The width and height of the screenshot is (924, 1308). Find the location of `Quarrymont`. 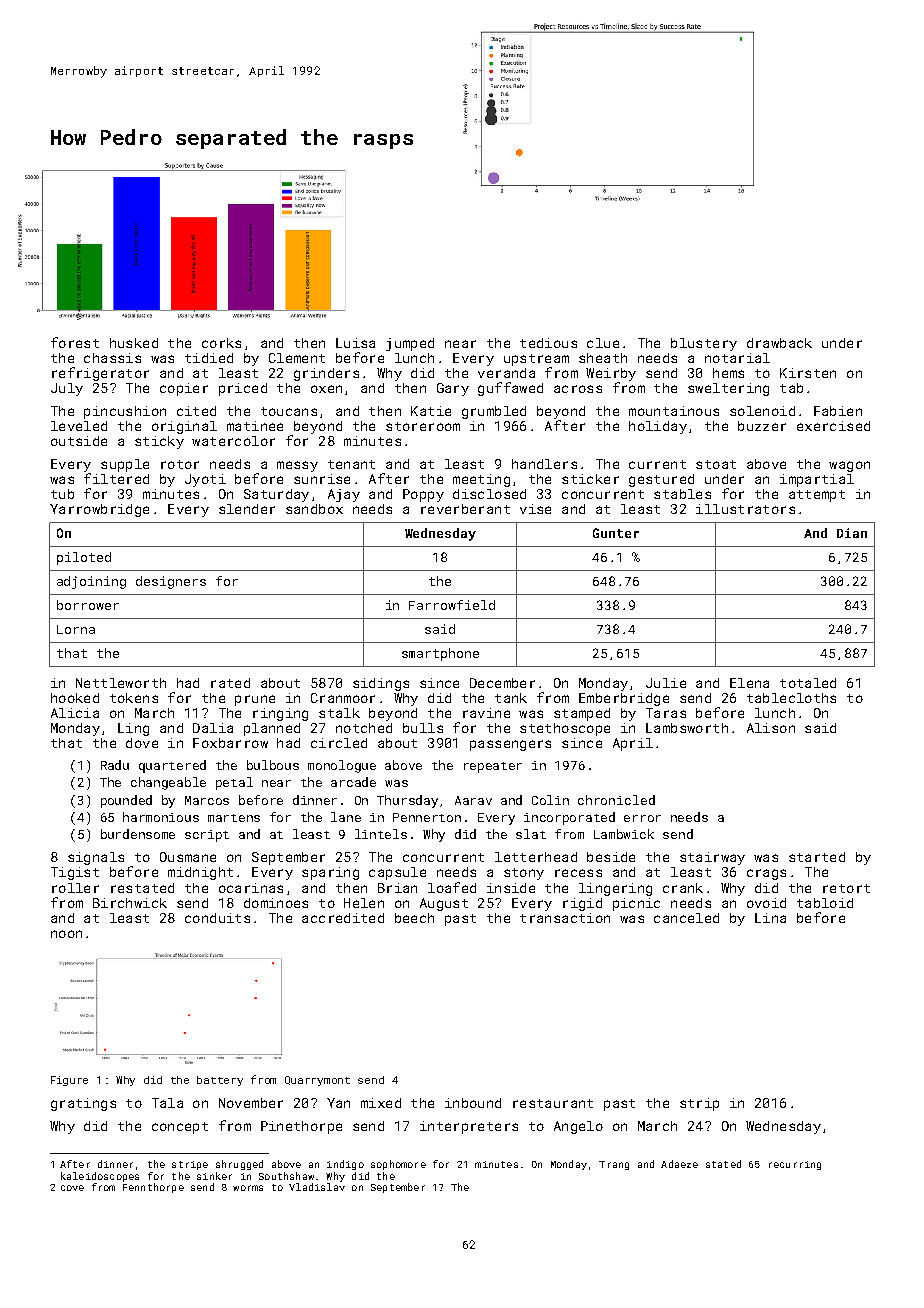

Quarrymont is located at coordinates (317, 1081).
